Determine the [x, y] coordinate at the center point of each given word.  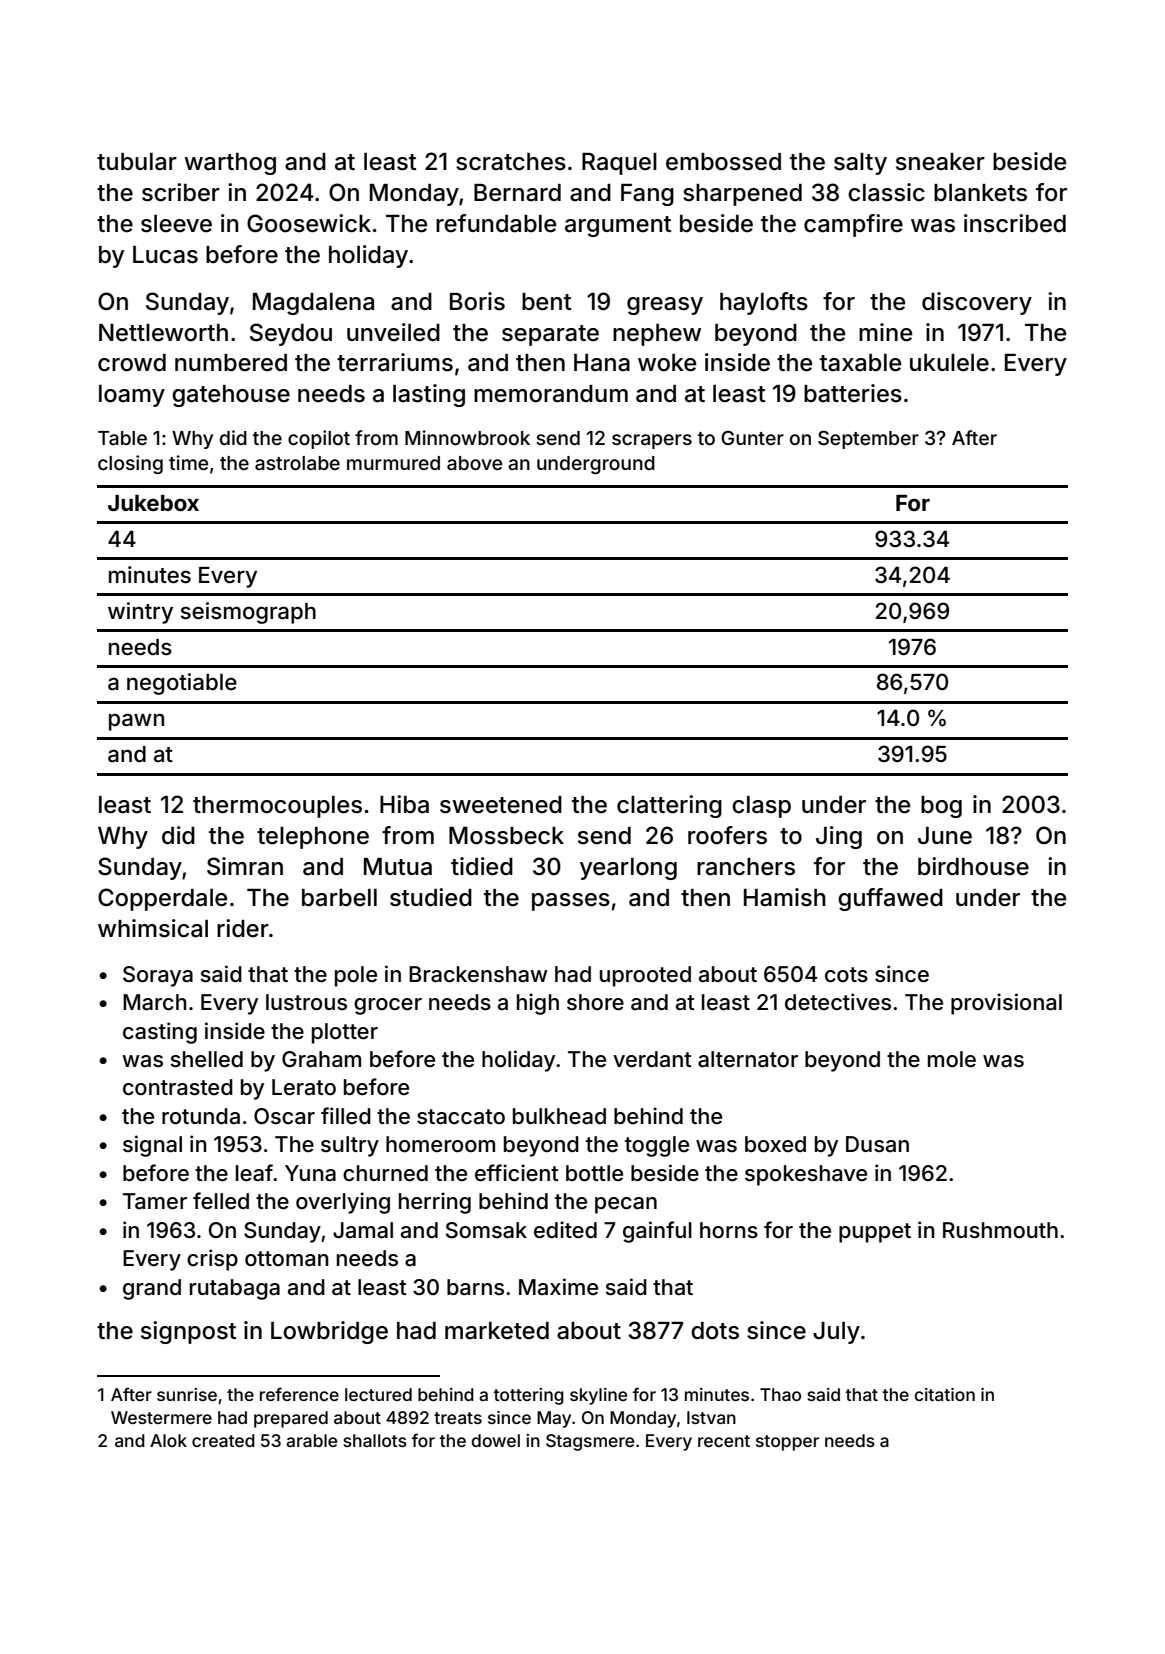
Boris [477, 301]
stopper [787, 1443]
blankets [980, 193]
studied [431, 897]
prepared [291, 1419]
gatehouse [231, 396]
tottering [528, 1396]
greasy [665, 306]
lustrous [306, 1002]
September [868, 439]
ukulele [949, 363]
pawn [136, 722]
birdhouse [973, 866]
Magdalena [313, 304]
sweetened [501, 805]
